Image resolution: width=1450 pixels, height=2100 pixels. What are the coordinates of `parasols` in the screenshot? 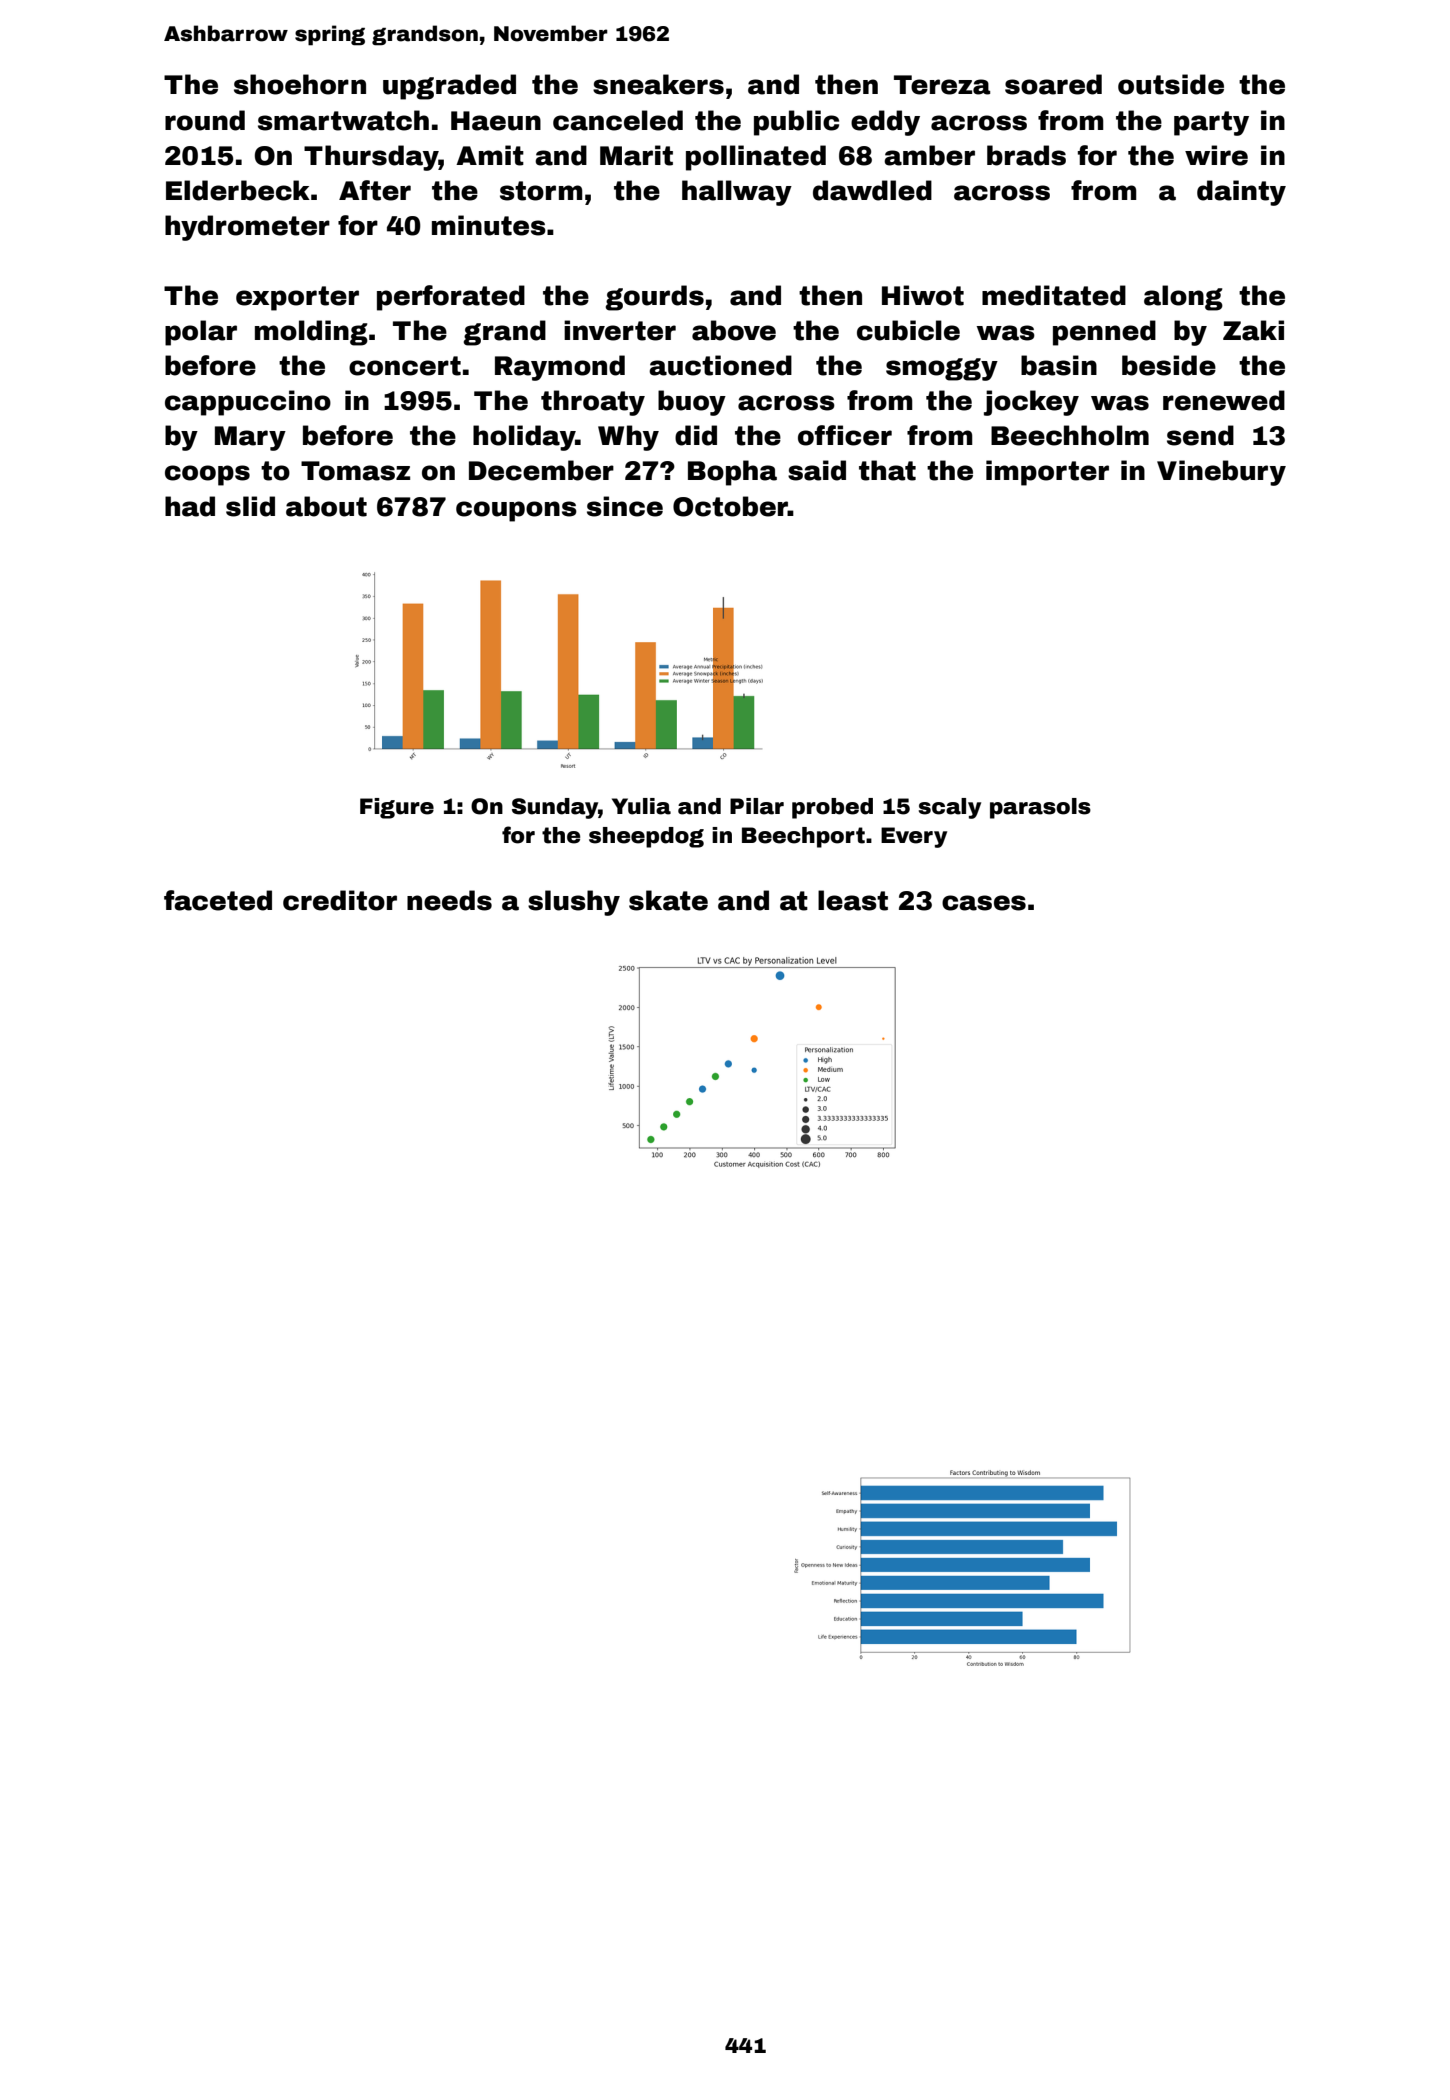 It's located at (1040, 808).
